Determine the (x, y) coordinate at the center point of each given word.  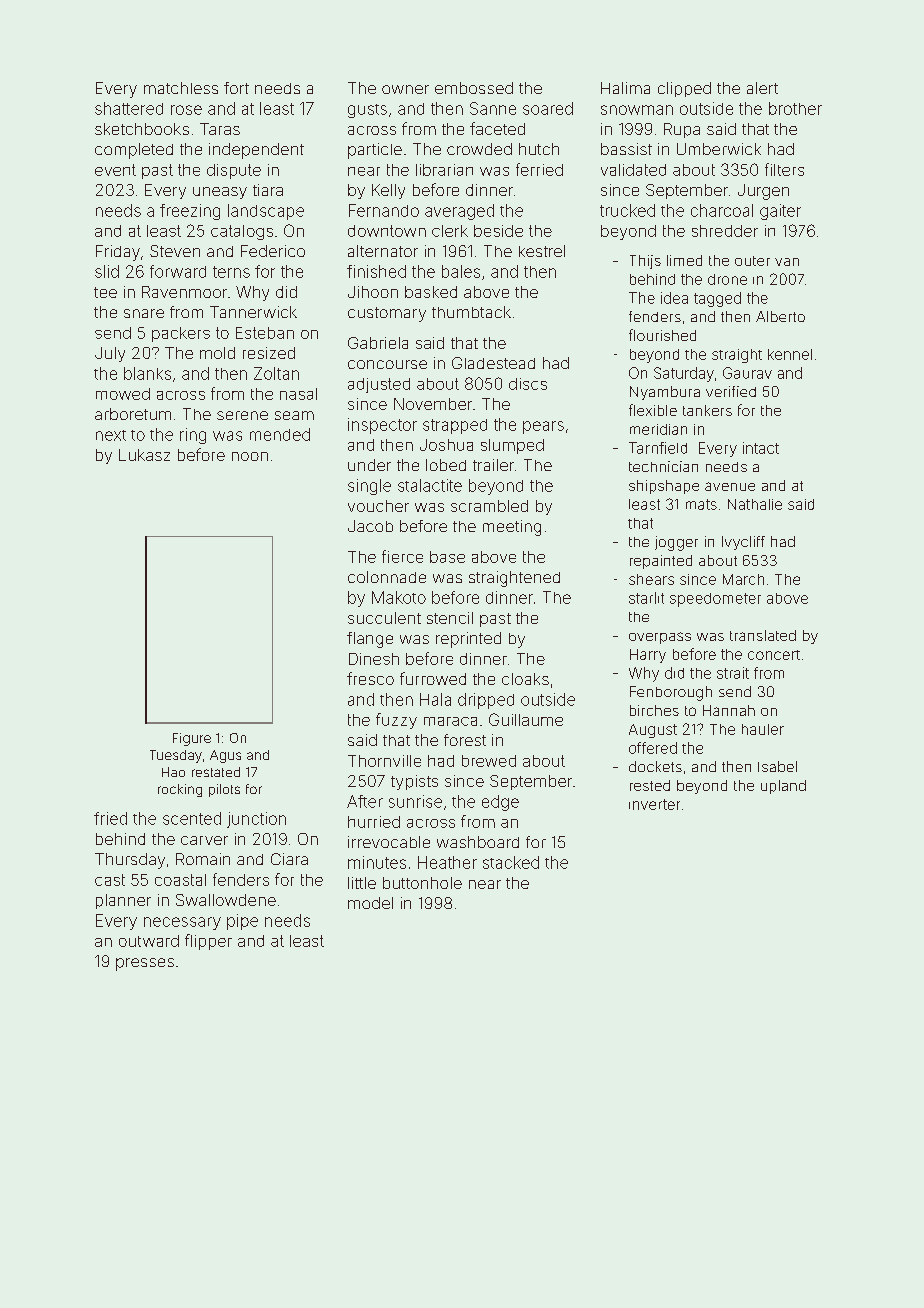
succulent (384, 618)
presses (145, 964)
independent (256, 151)
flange (370, 640)
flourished (662, 335)
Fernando (384, 210)
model (370, 903)
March (743, 579)
